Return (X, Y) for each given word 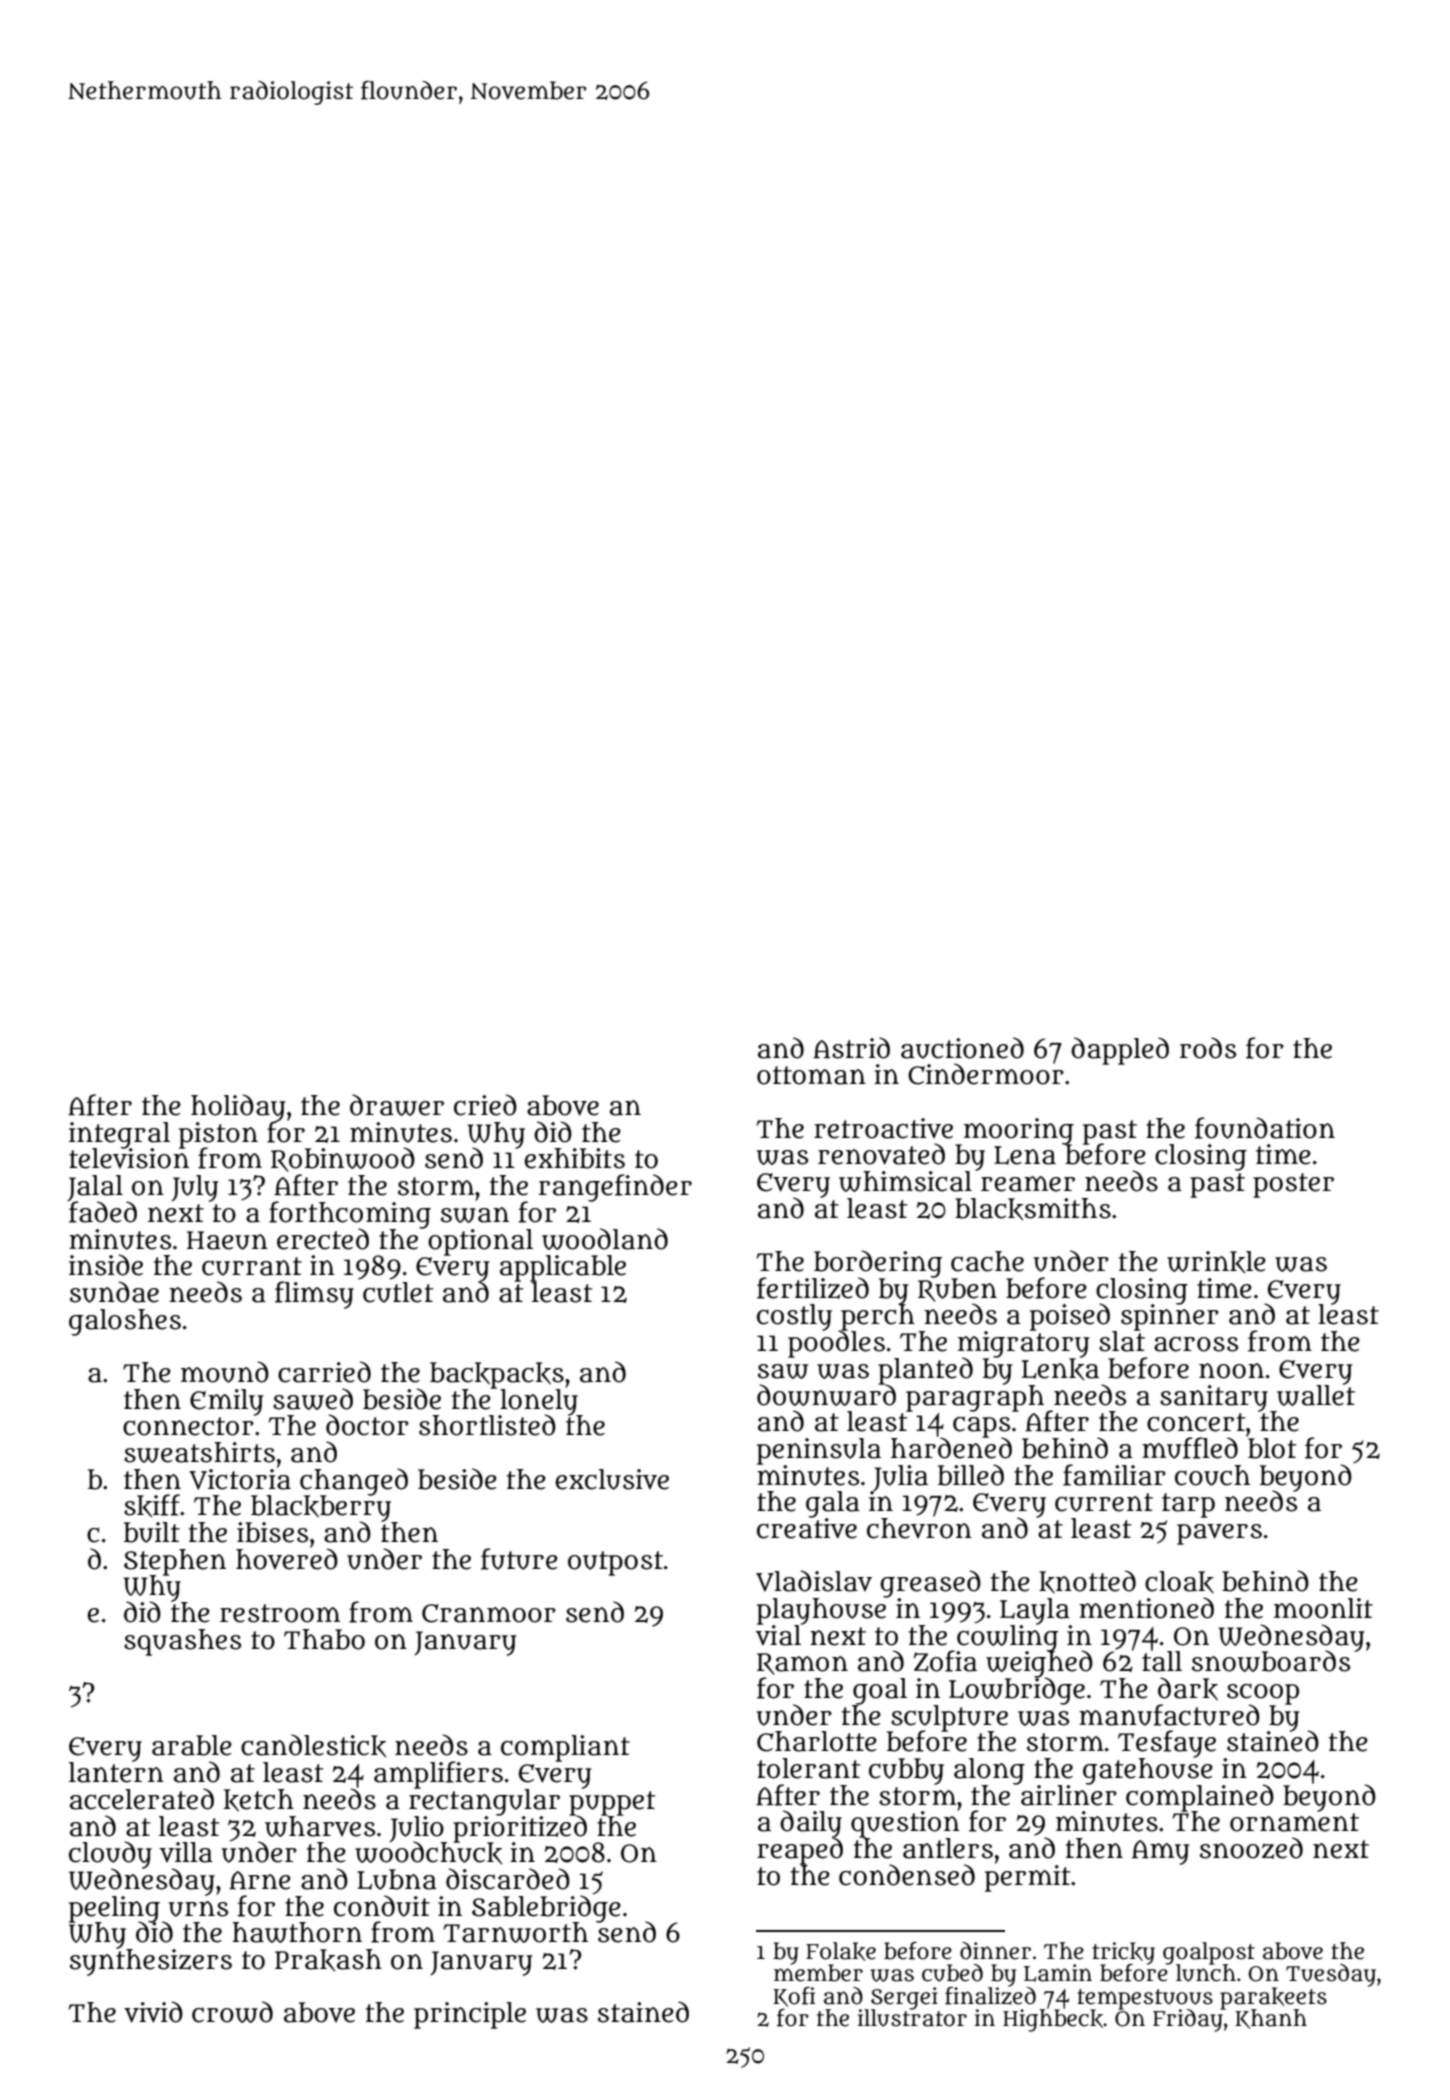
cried (485, 1105)
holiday (238, 1107)
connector (188, 1426)
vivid (153, 2012)
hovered (287, 1559)
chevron (919, 1528)
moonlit (1323, 1608)
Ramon (802, 1664)
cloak (1179, 1582)
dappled (1120, 1051)
